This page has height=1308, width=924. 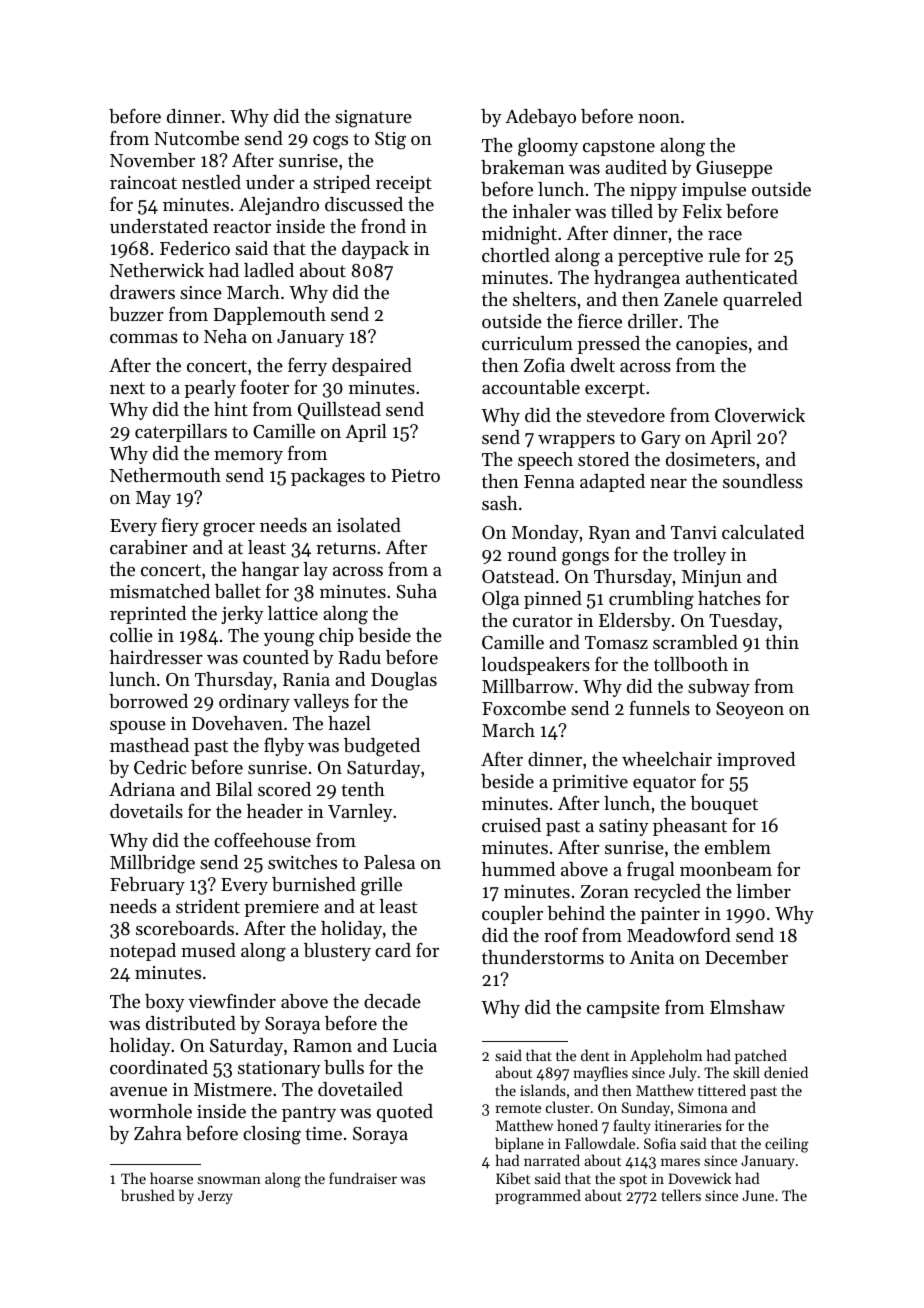 What do you see at coordinates (138, 727) in the page?
I see `spouse` at bounding box center [138, 727].
